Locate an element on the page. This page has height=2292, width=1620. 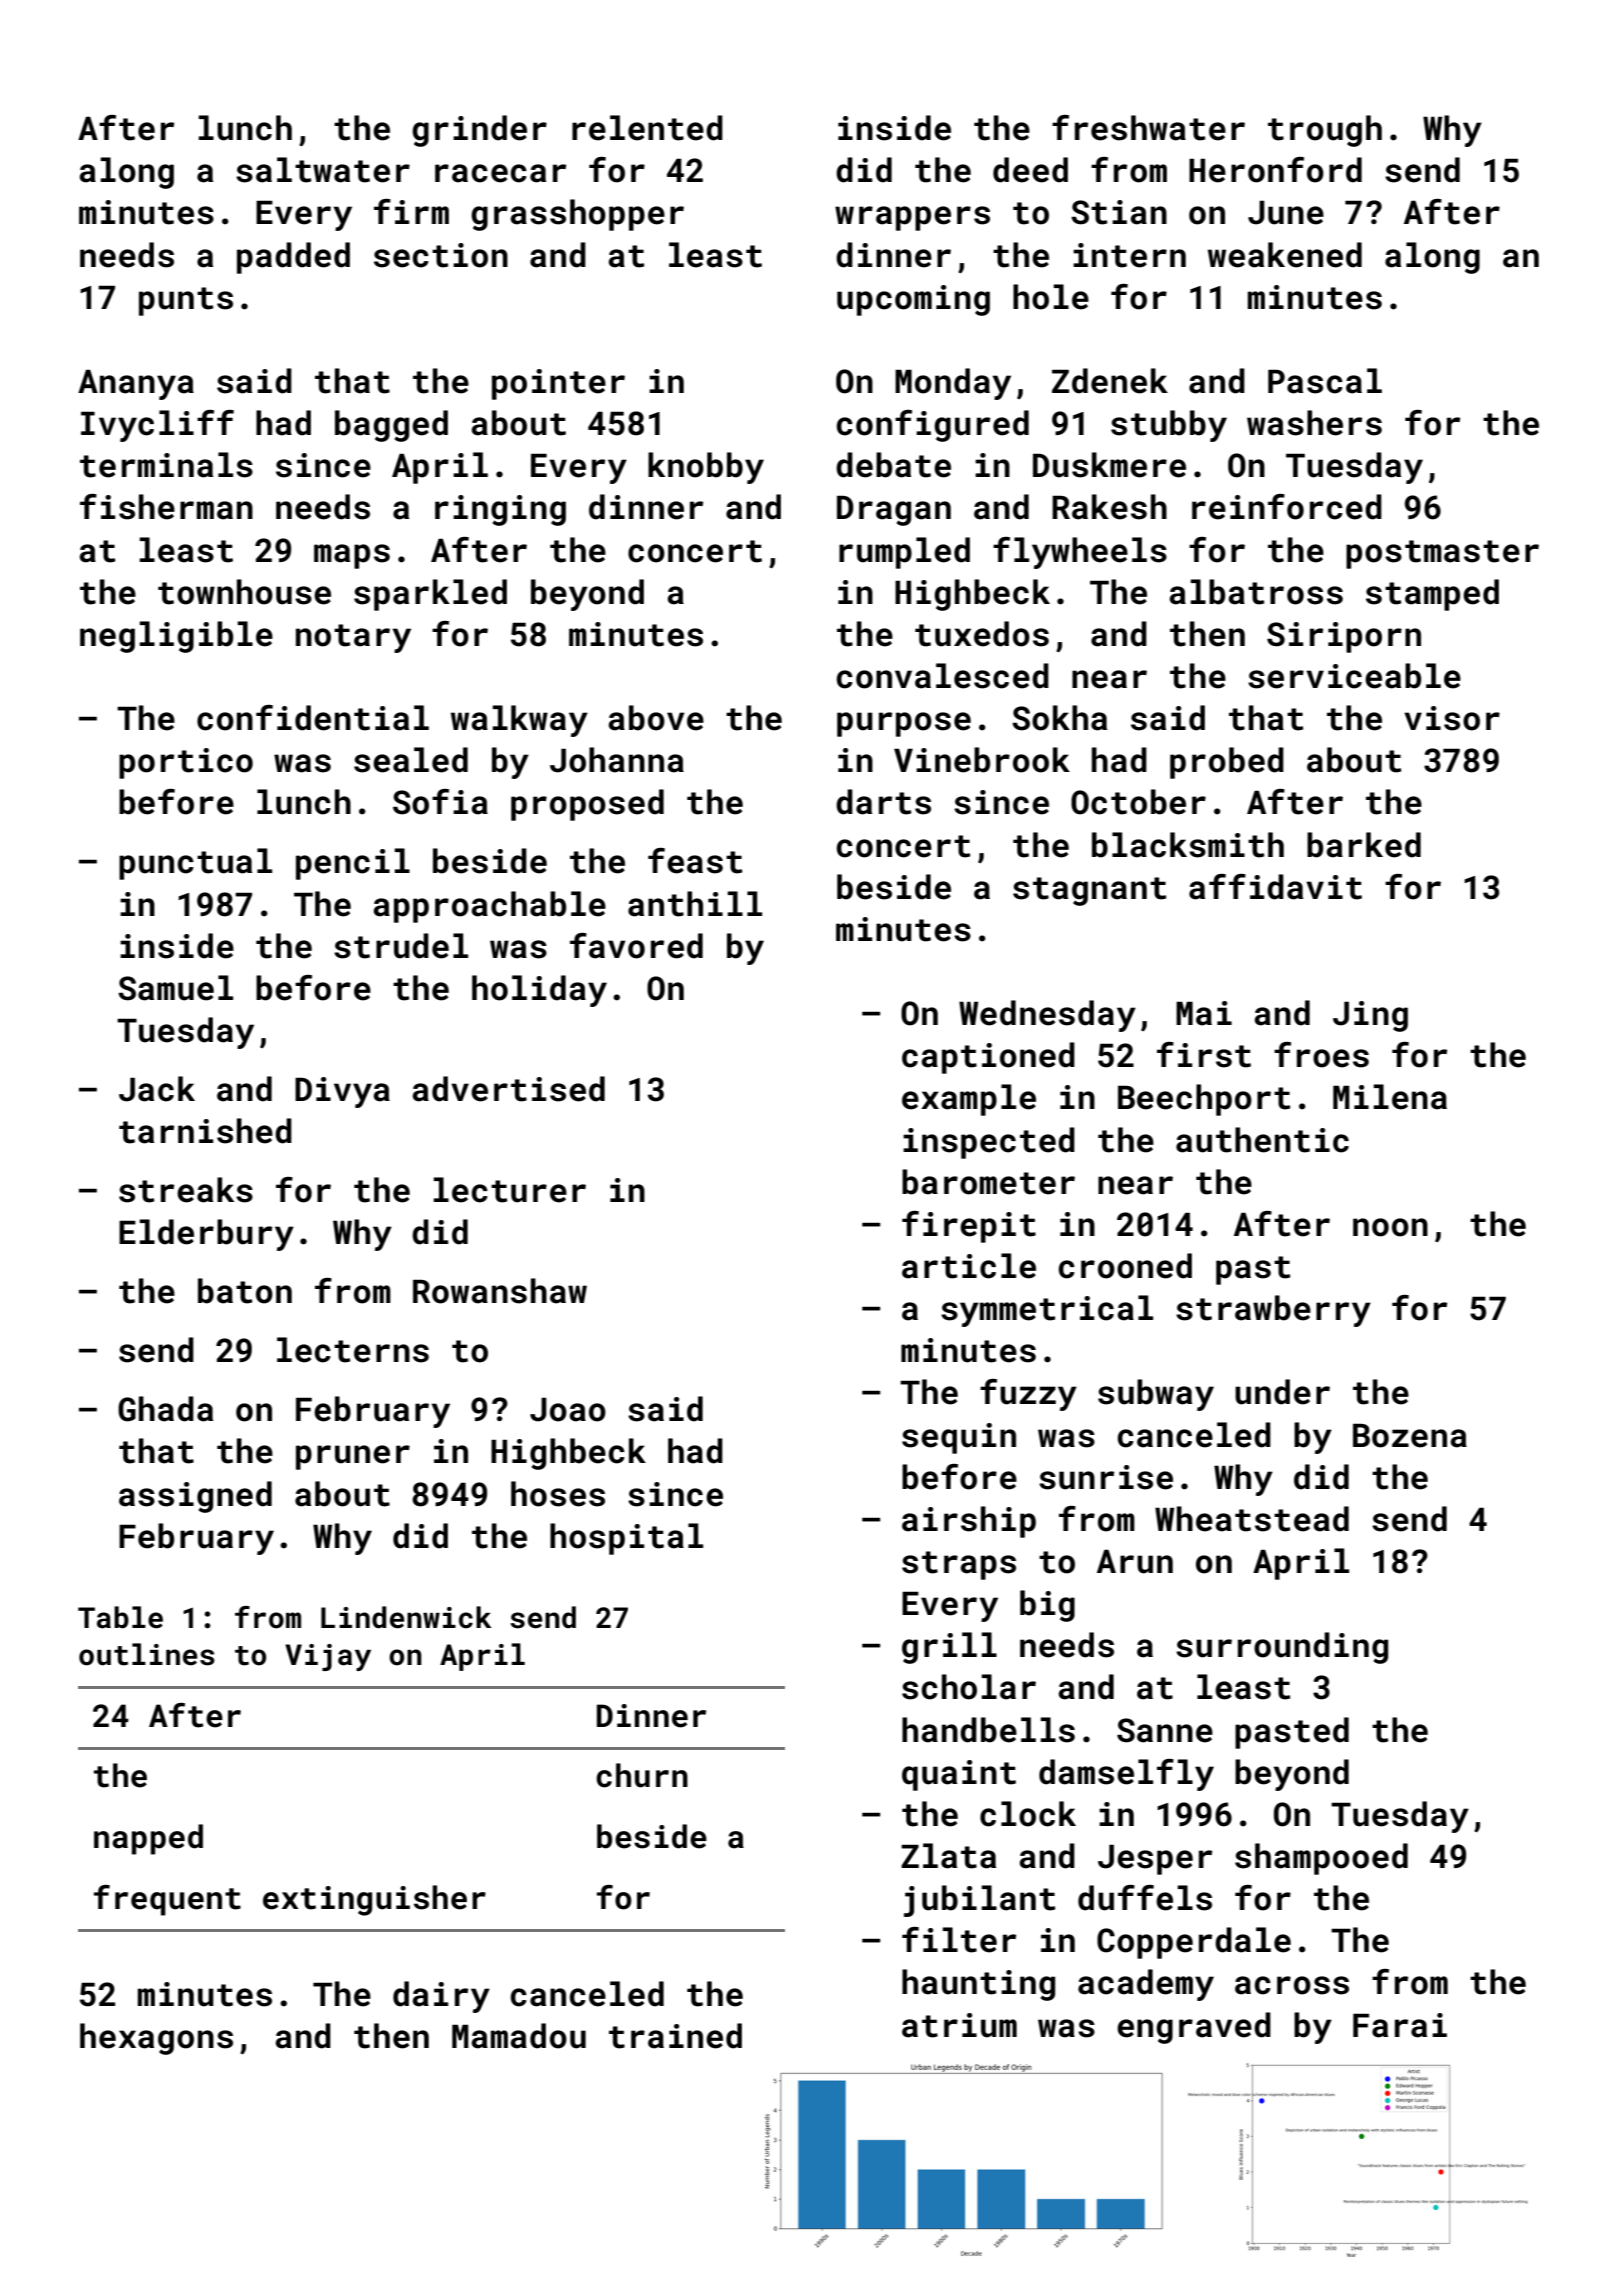
Milena is located at coordinates (1390, 1097).
